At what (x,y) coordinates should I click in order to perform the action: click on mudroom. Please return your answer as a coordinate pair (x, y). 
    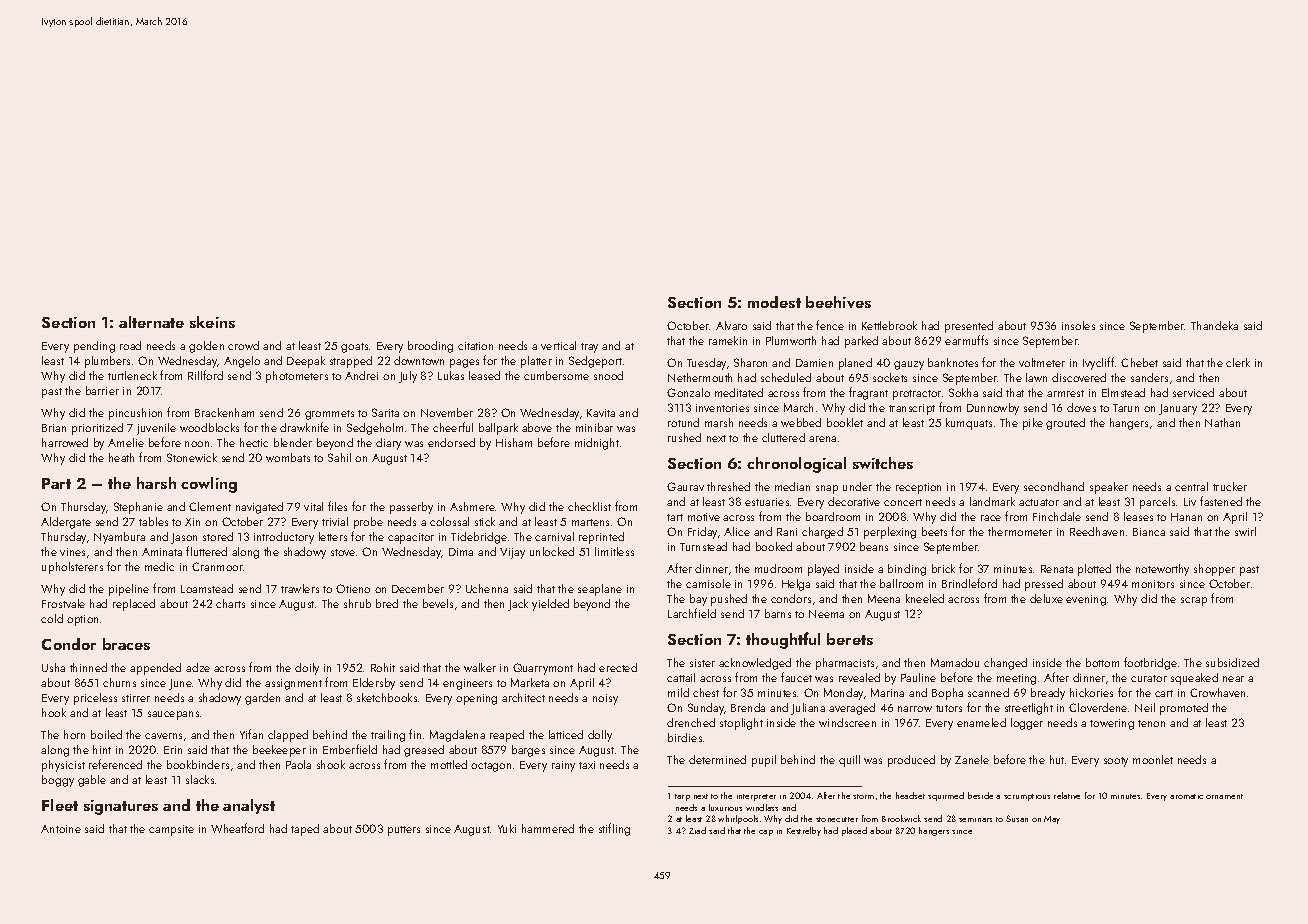
    Looking at the image, I should click on (778, 568).
